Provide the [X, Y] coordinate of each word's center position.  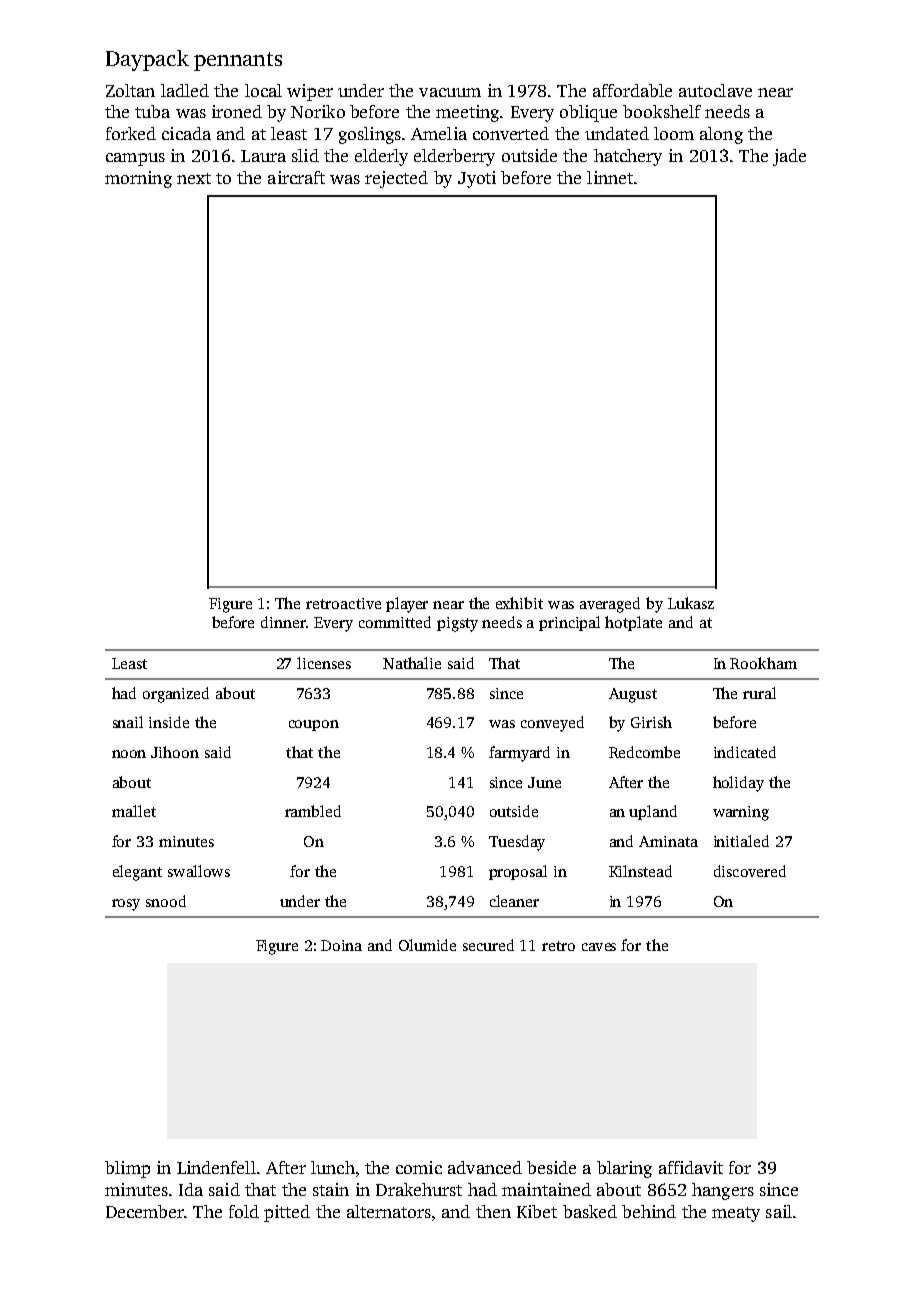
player [407, 605]
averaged [610, 605]
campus [135, 159]
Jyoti [477, 179]
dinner [283, 622]
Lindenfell [216, 1167]
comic [419, 1167]
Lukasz [691, 603]
